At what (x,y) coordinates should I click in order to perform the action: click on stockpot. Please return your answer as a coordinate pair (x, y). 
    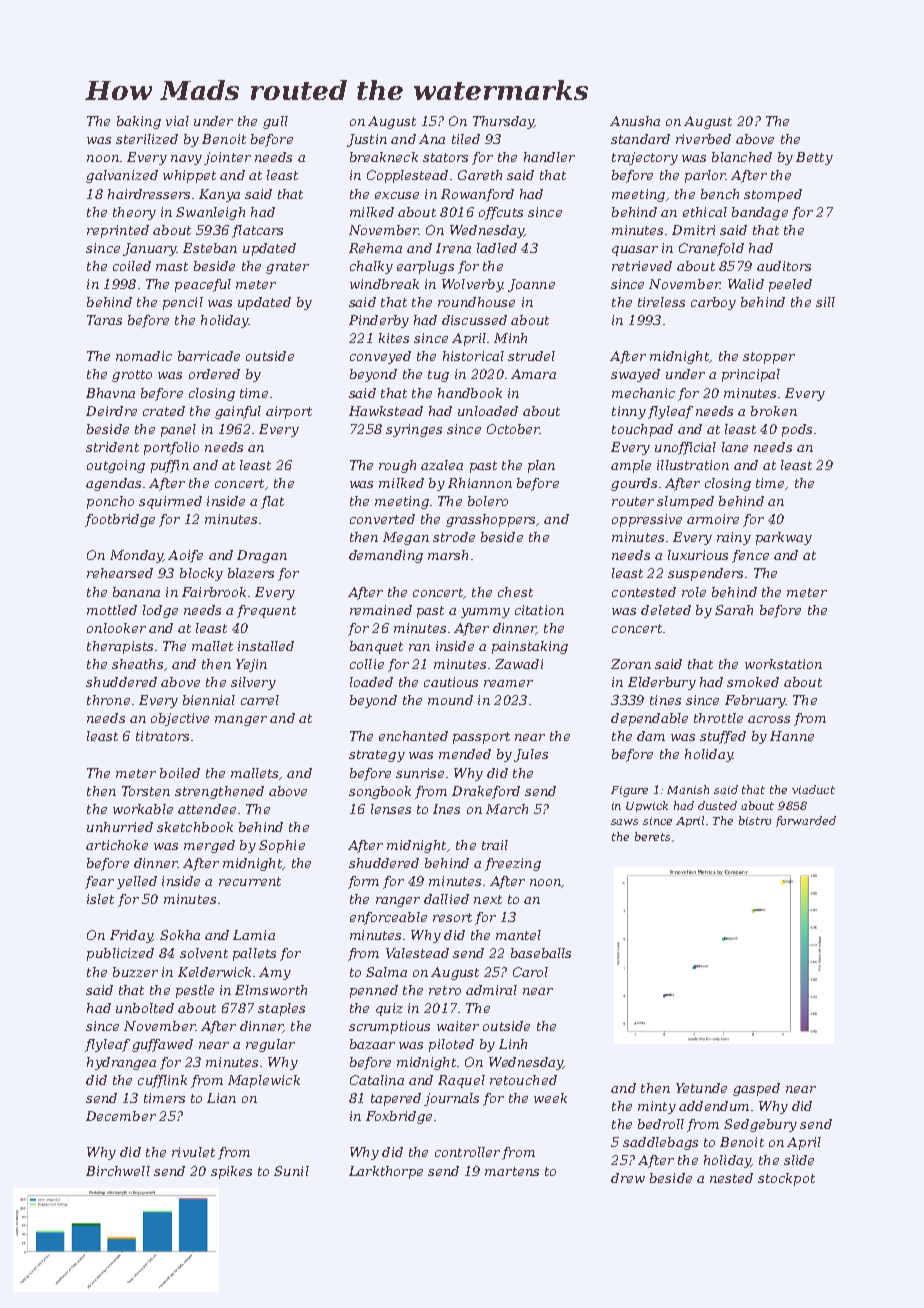
    Looking at the image, I should click on (786, 1179).
